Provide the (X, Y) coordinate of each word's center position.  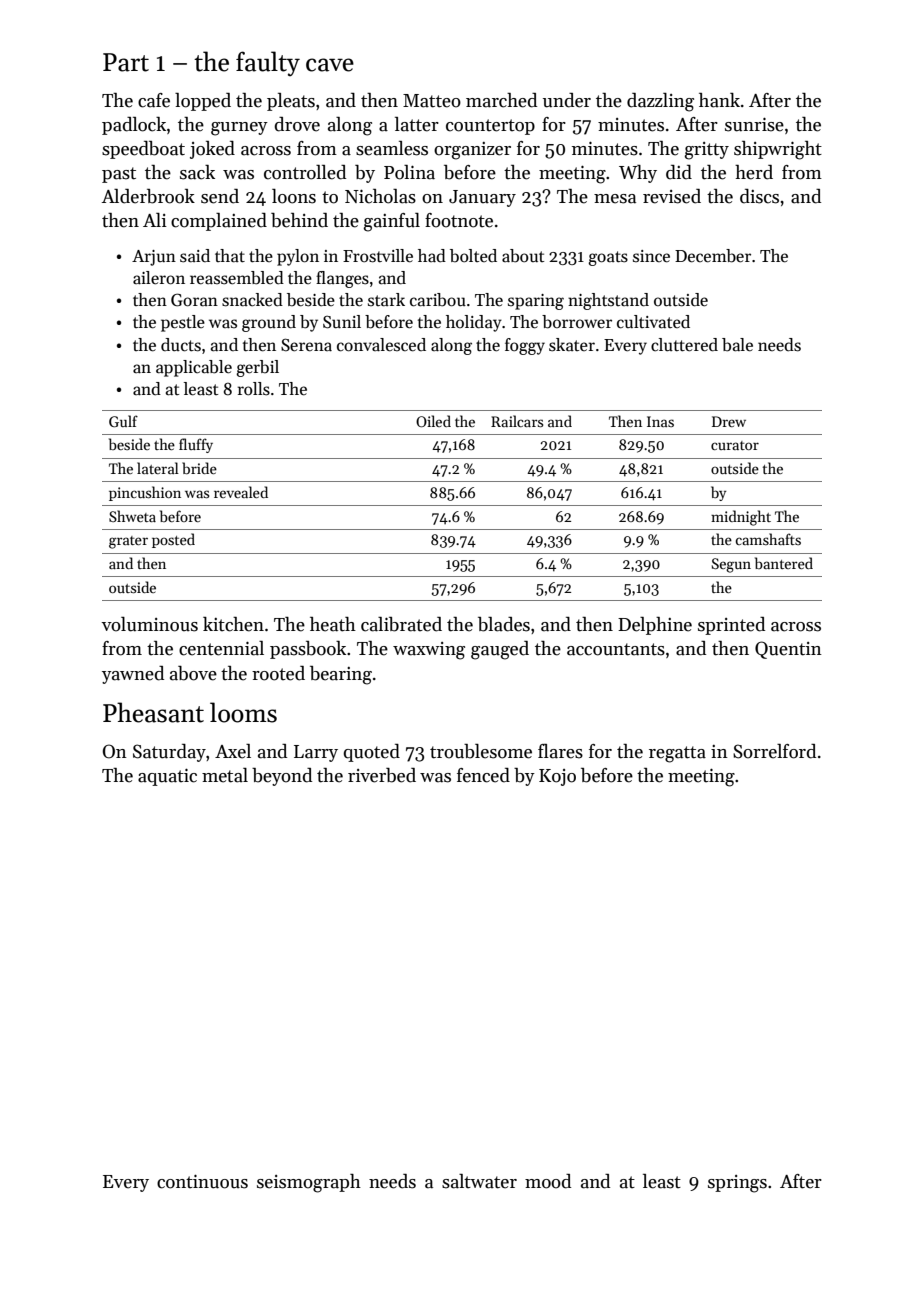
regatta (677, 754)
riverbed (382, 775)
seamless (392, 148)
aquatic (167, 777)
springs (737, 1184)
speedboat (143, 150)
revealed (241, 492)
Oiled (433, 421)
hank (719, 100)
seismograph (309, 1183)
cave (330, 65)
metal (225, 775)
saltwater (479, 1181)
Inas (660, 421)
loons (294, 196)
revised (672, 196)
